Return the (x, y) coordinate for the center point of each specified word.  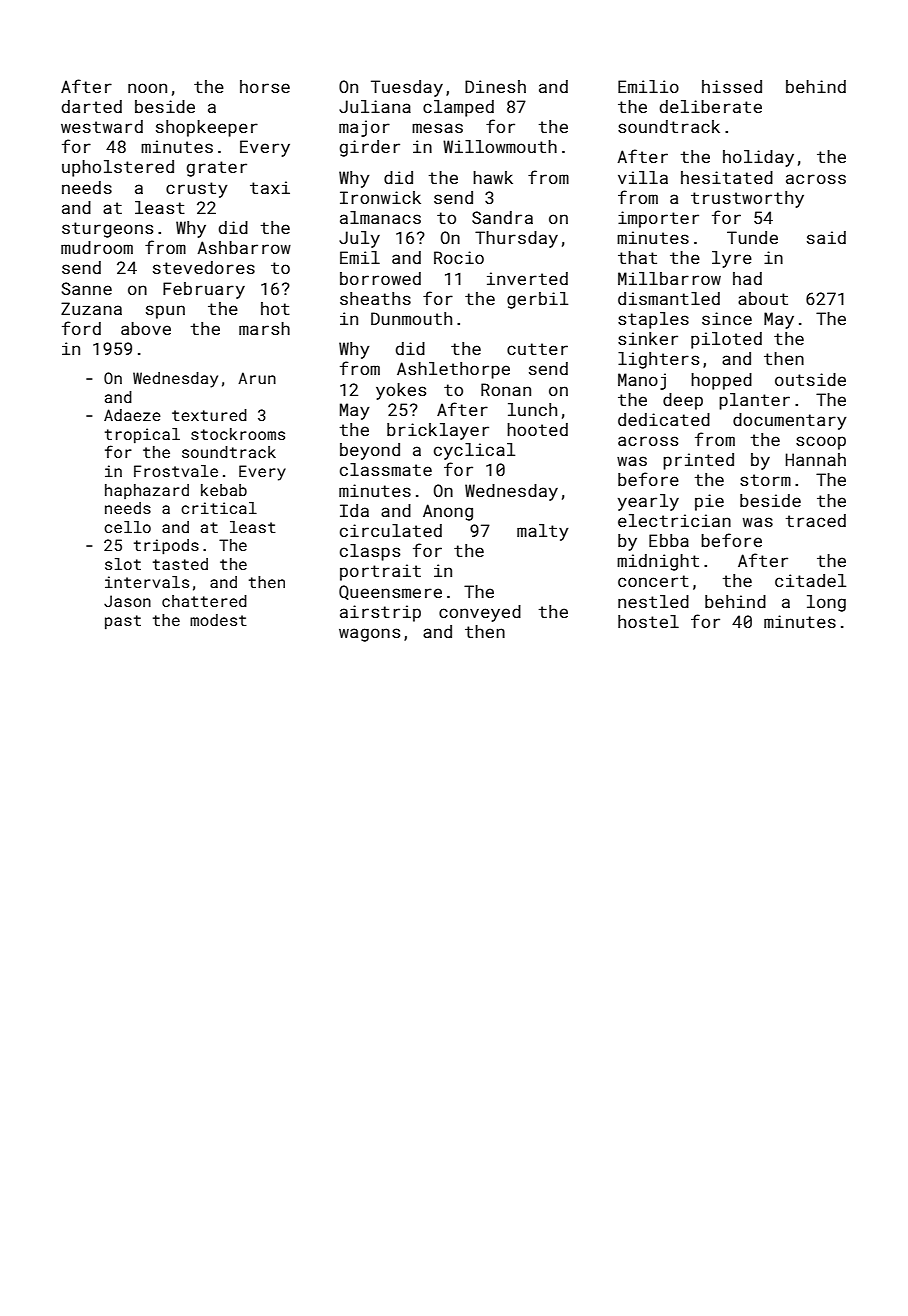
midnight (658, 562)
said (826, 237)
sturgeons (107, 230)
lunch (532, 409)
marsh (264, 328)
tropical (142, 435)
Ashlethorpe (453, 370)
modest (218, 620)
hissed (732, 86)
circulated (391, 530)
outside (810, 379)
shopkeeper (207, 128)
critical (219, 508)
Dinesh (495, 86)
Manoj (642, 381)
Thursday (516, 239)
